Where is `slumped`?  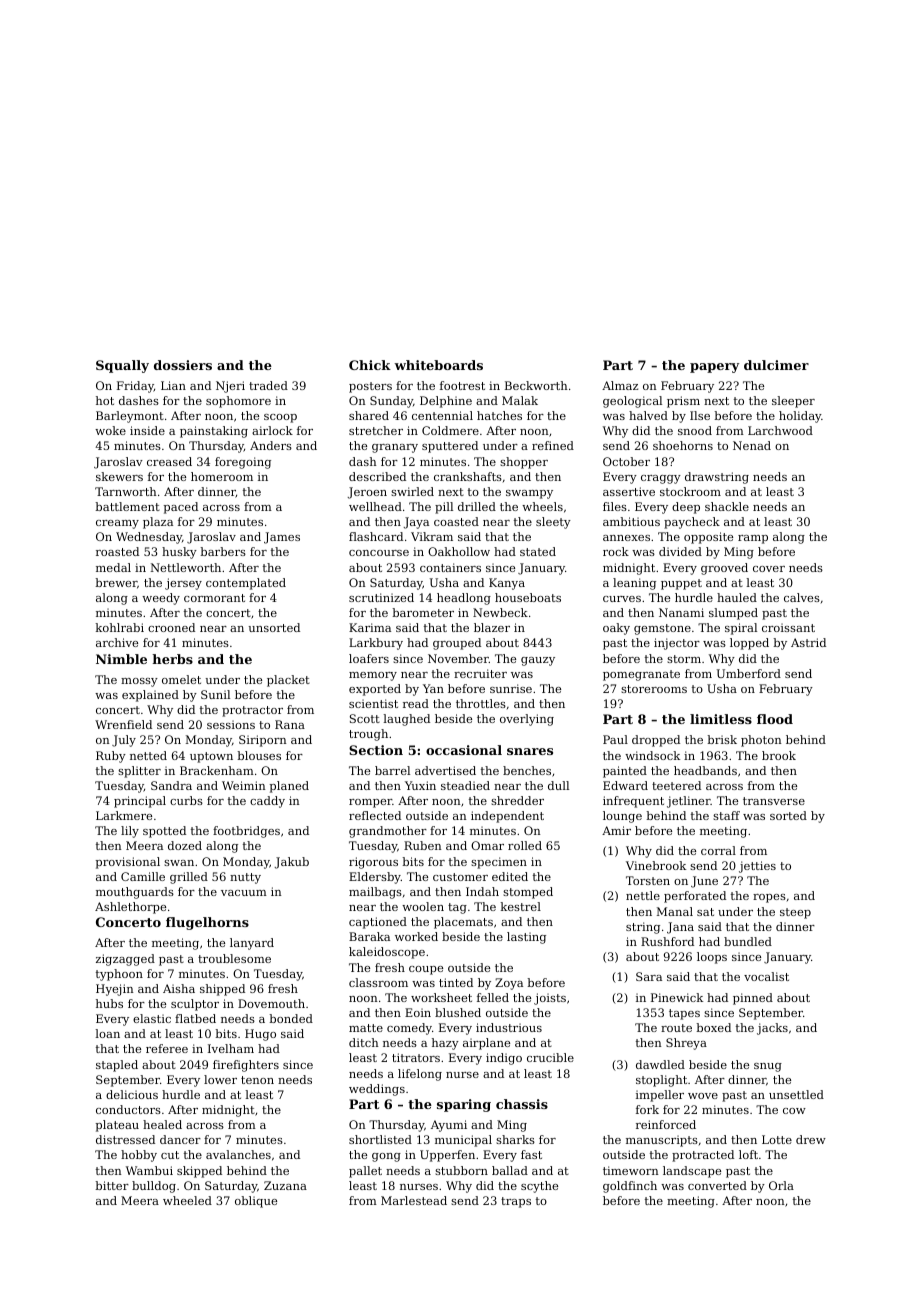
slumped is located at coordinates (733, 614).
